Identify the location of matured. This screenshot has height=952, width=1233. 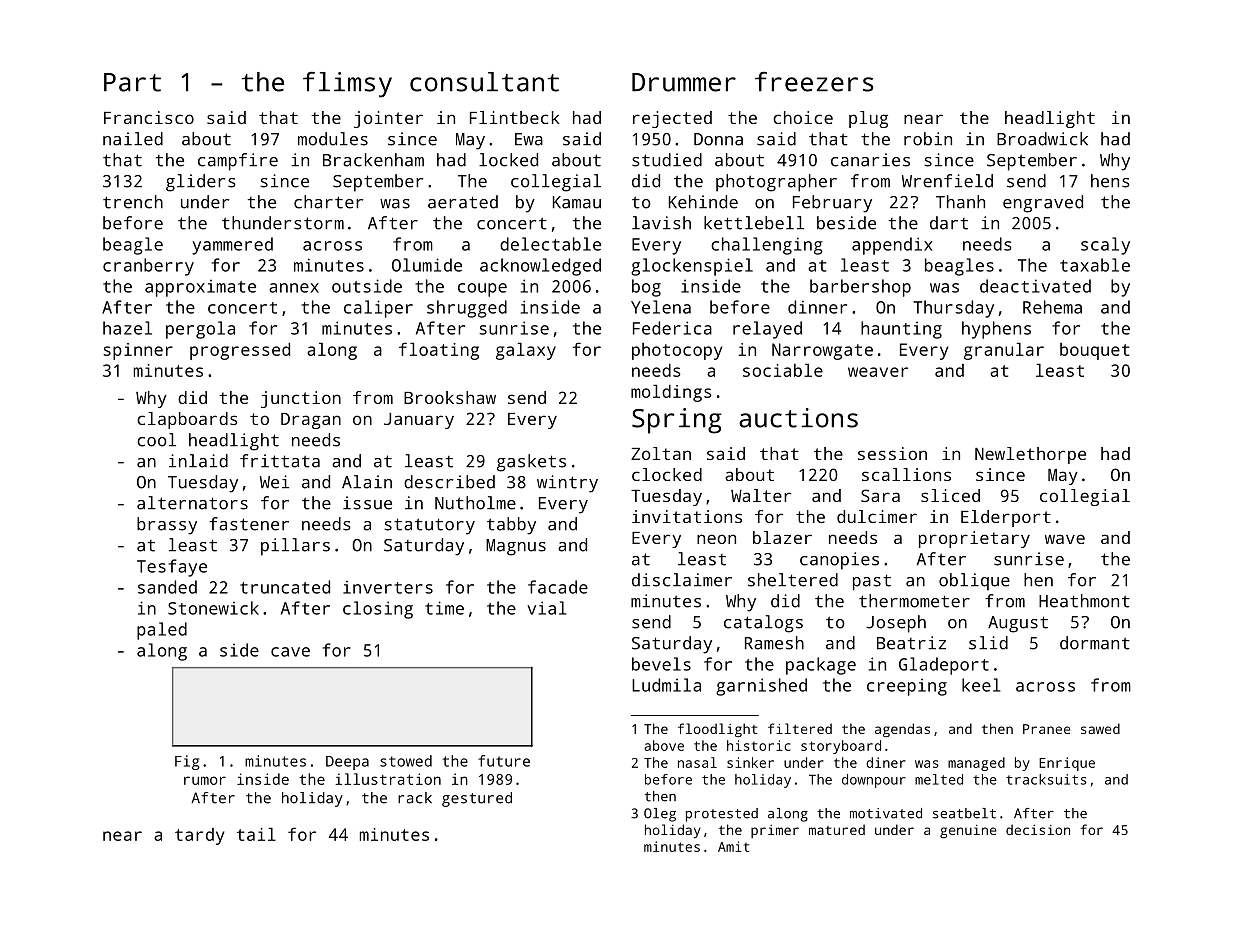
(837, 829).
